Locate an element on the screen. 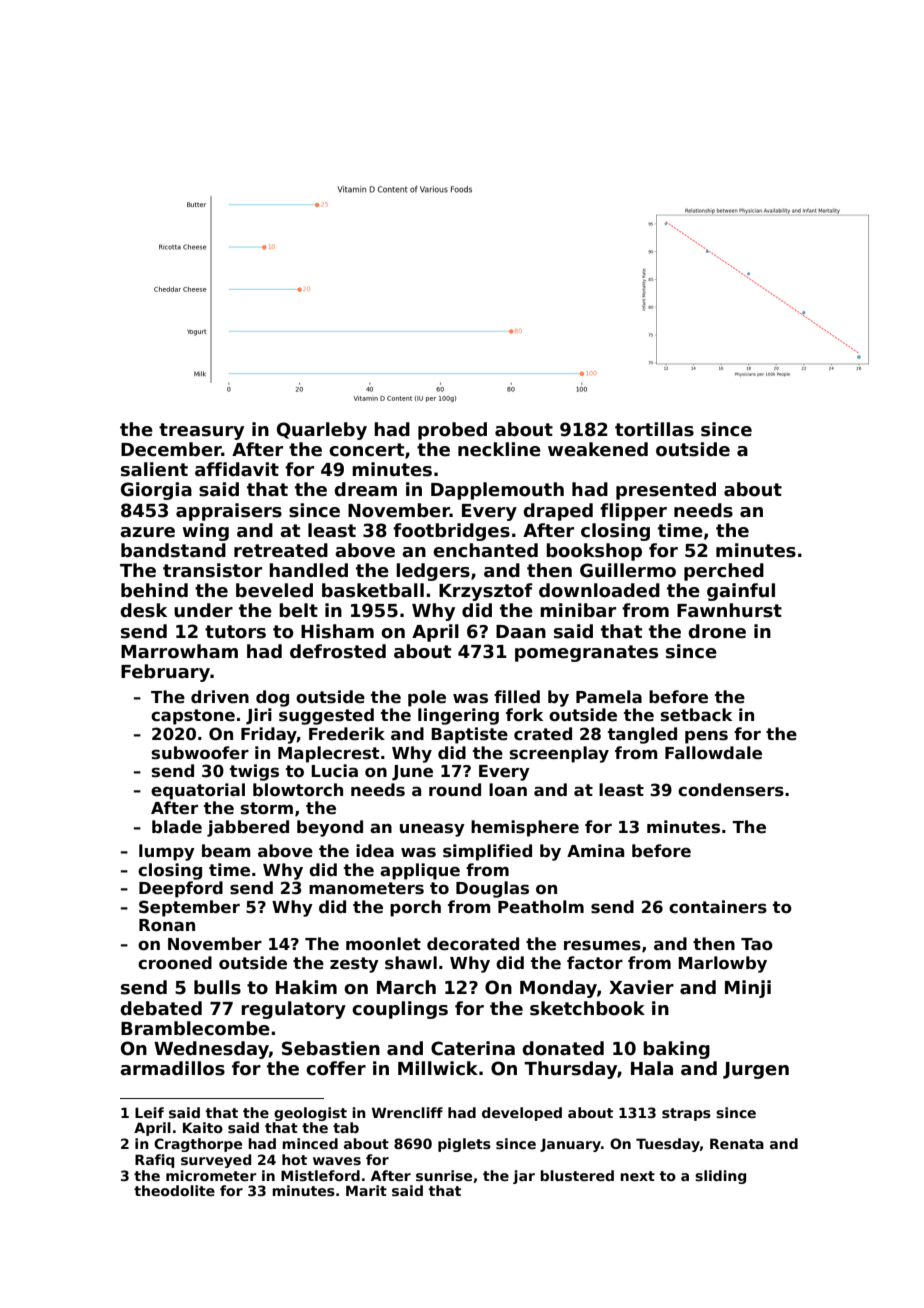 This screenshot has height=1308, width=924. tortillas is located at coordinates (654, 429).
